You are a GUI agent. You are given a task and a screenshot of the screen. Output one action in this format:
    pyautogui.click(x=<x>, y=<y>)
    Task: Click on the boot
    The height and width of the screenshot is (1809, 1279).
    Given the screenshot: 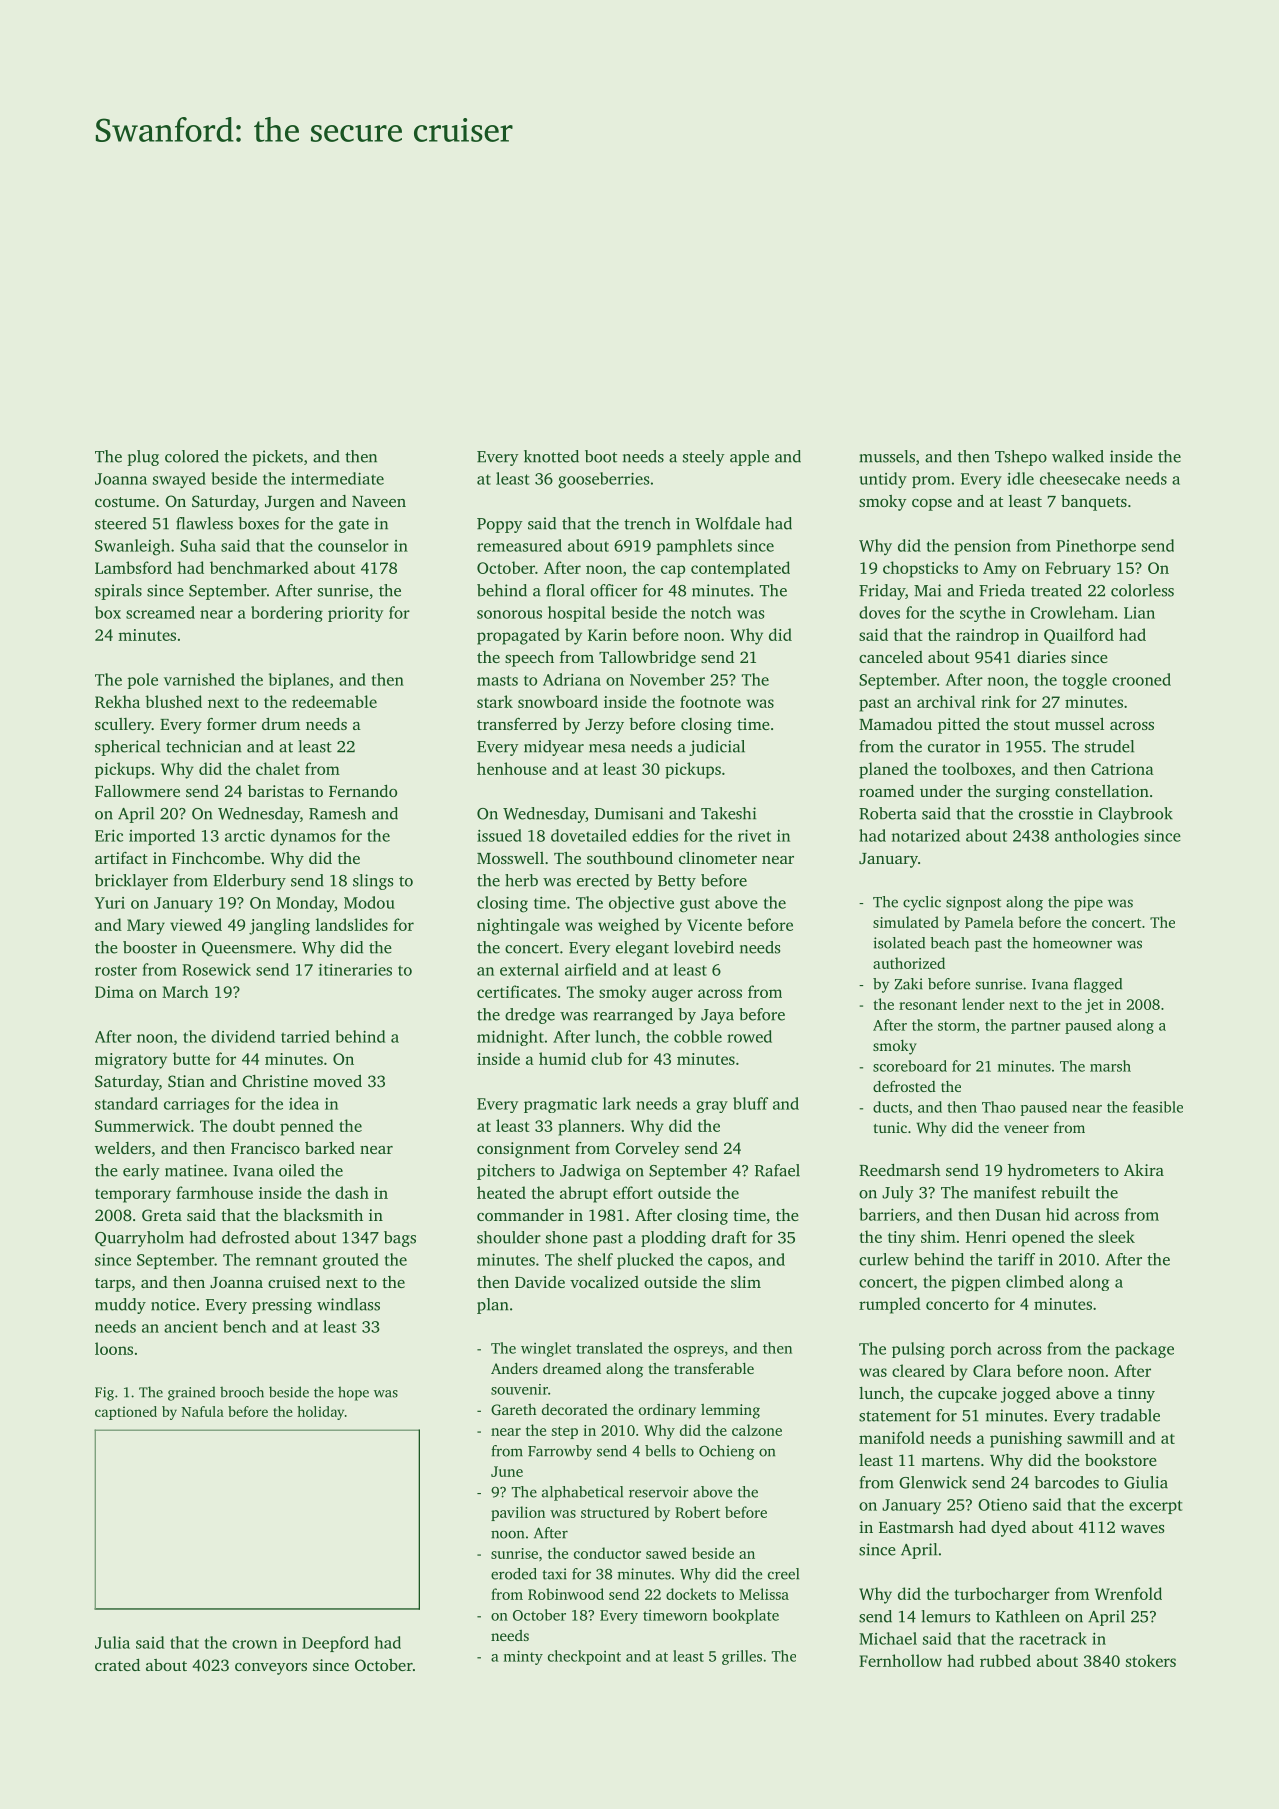 What is the action you would take?
    pyautogui.click(x=601, y=456)
